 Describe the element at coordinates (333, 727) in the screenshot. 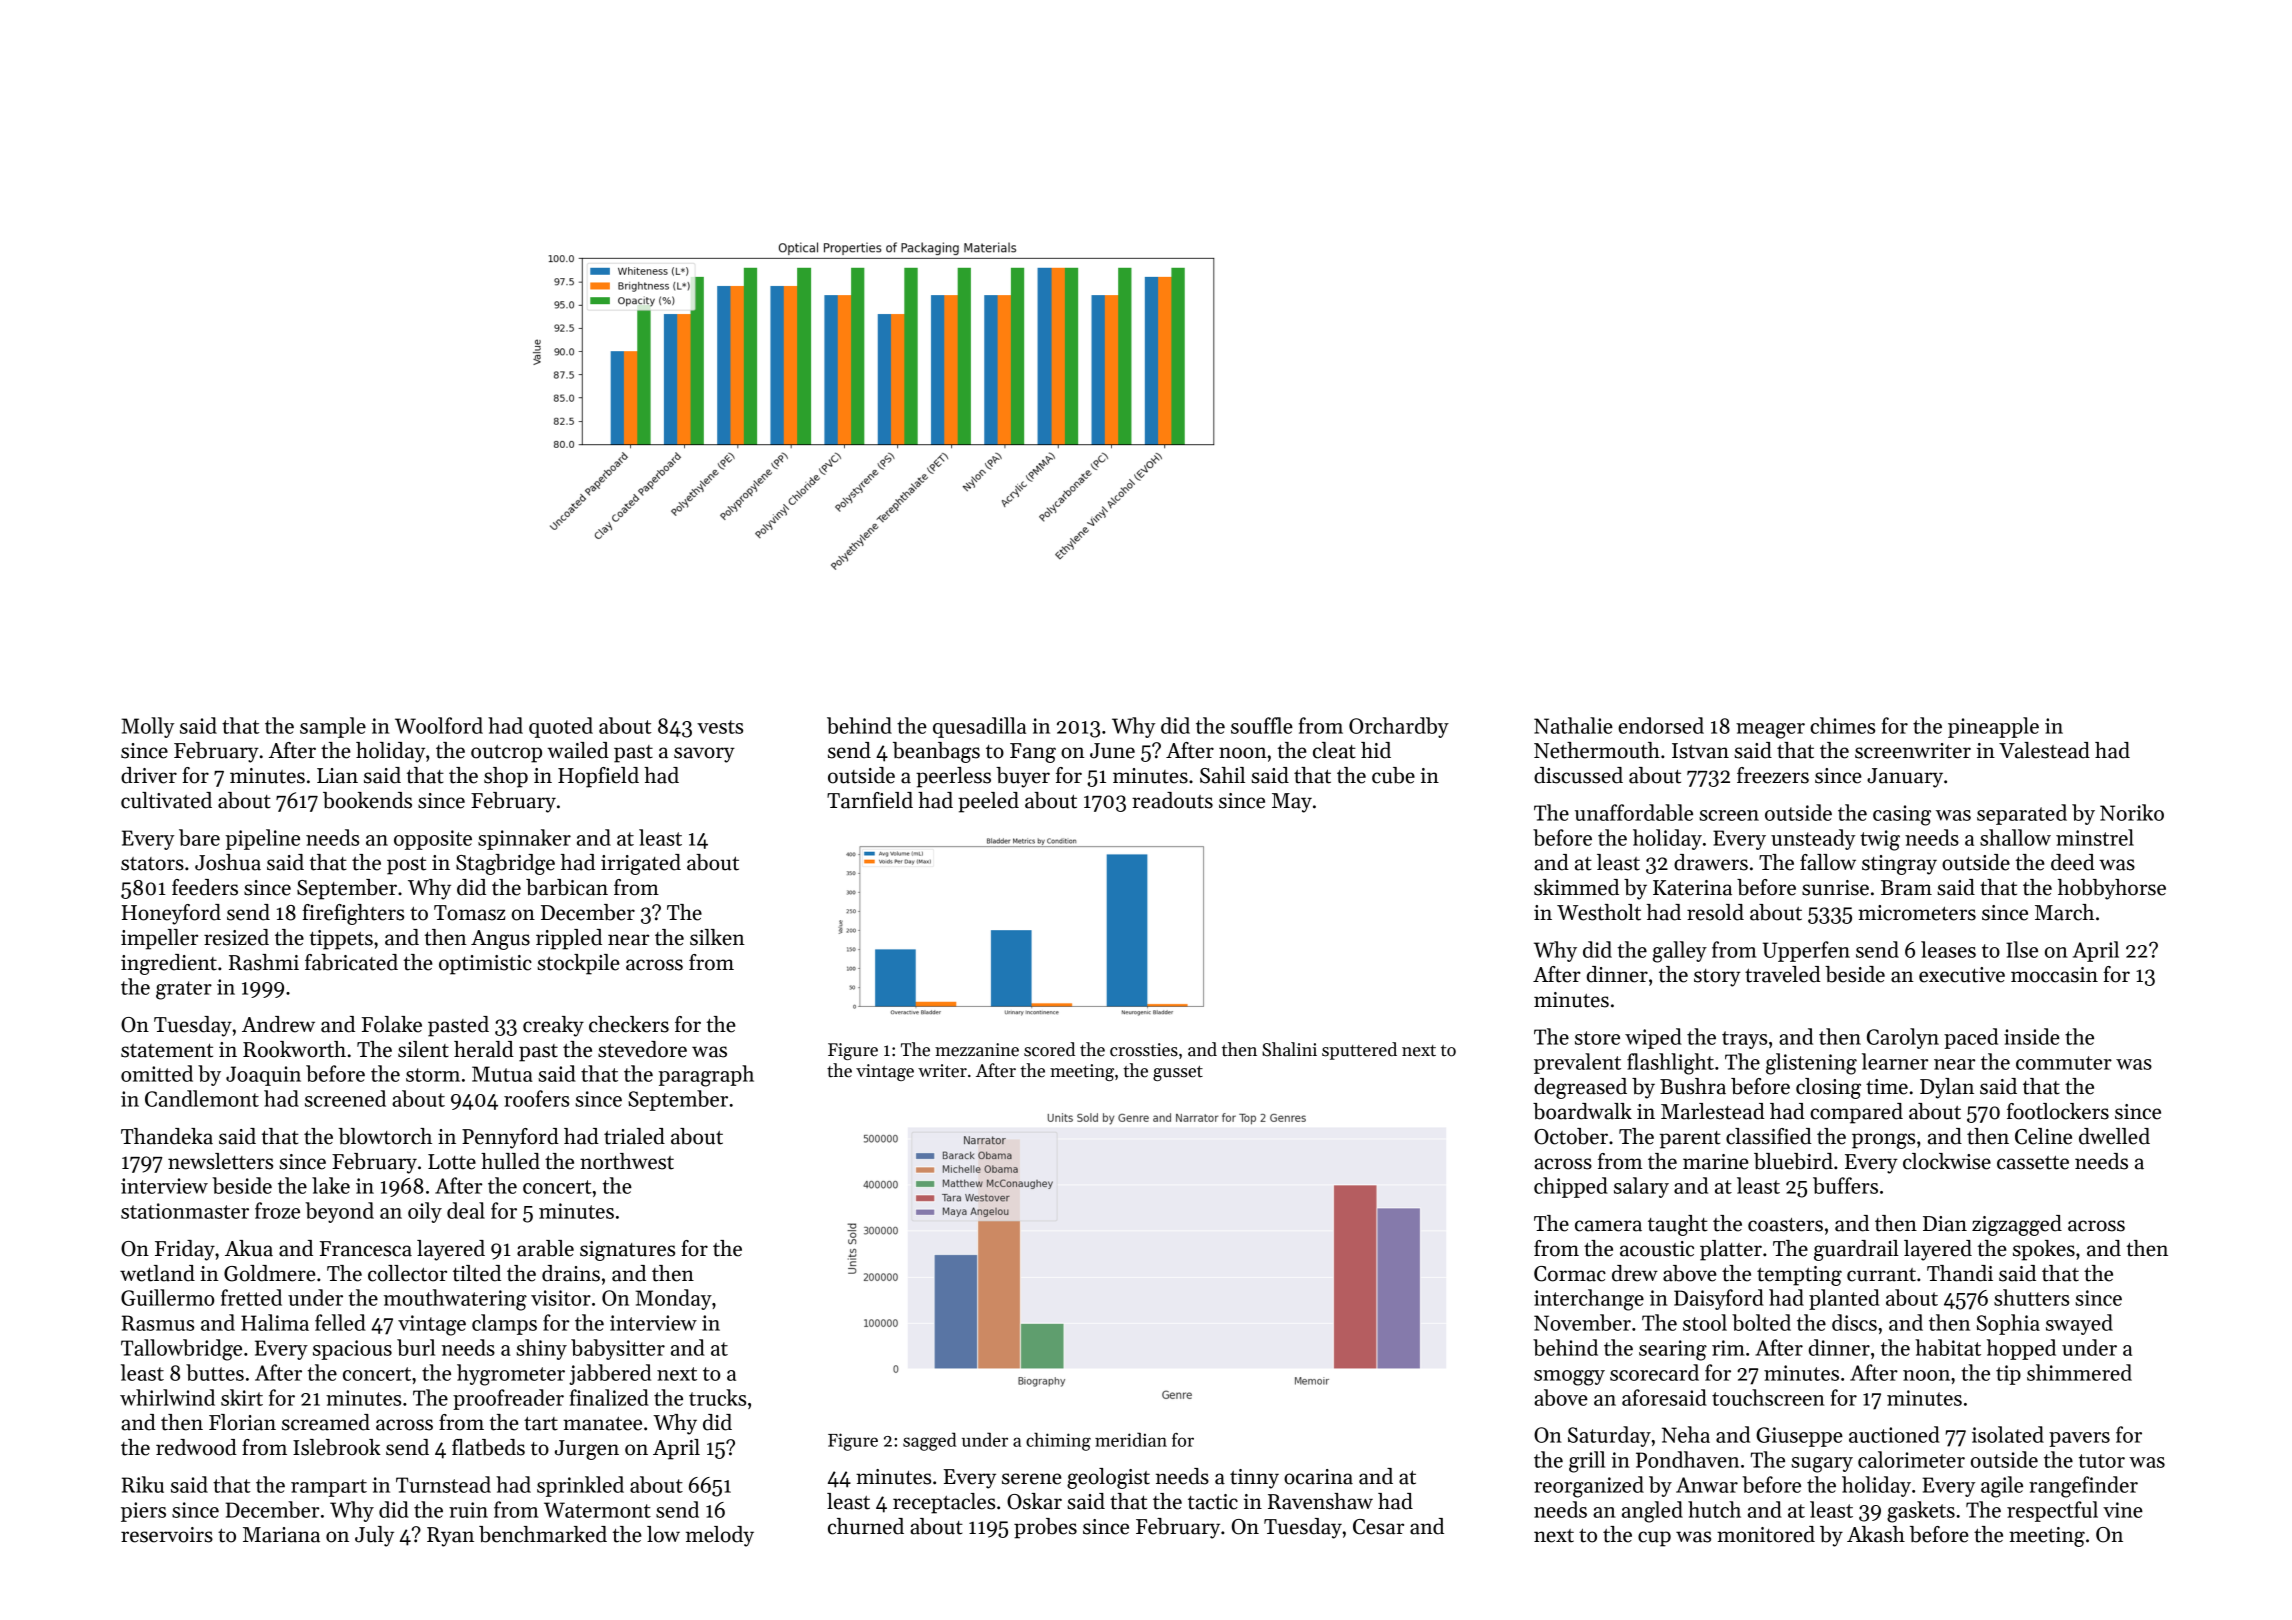

I see `sample` at that location.
